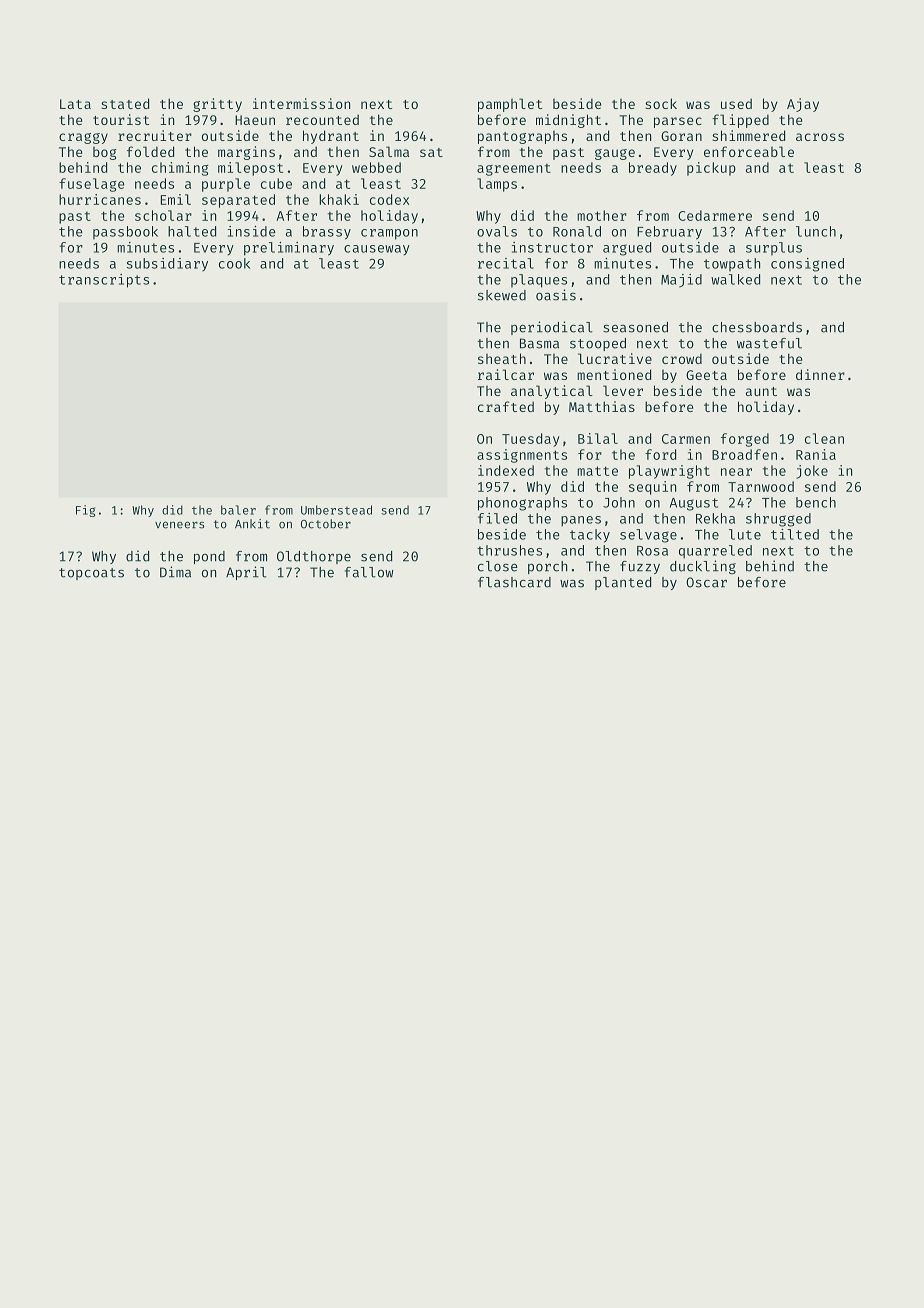  What do you see at coordinates (732, 265) in the page?
I see `towpath` at bounding box center [732, 265].
